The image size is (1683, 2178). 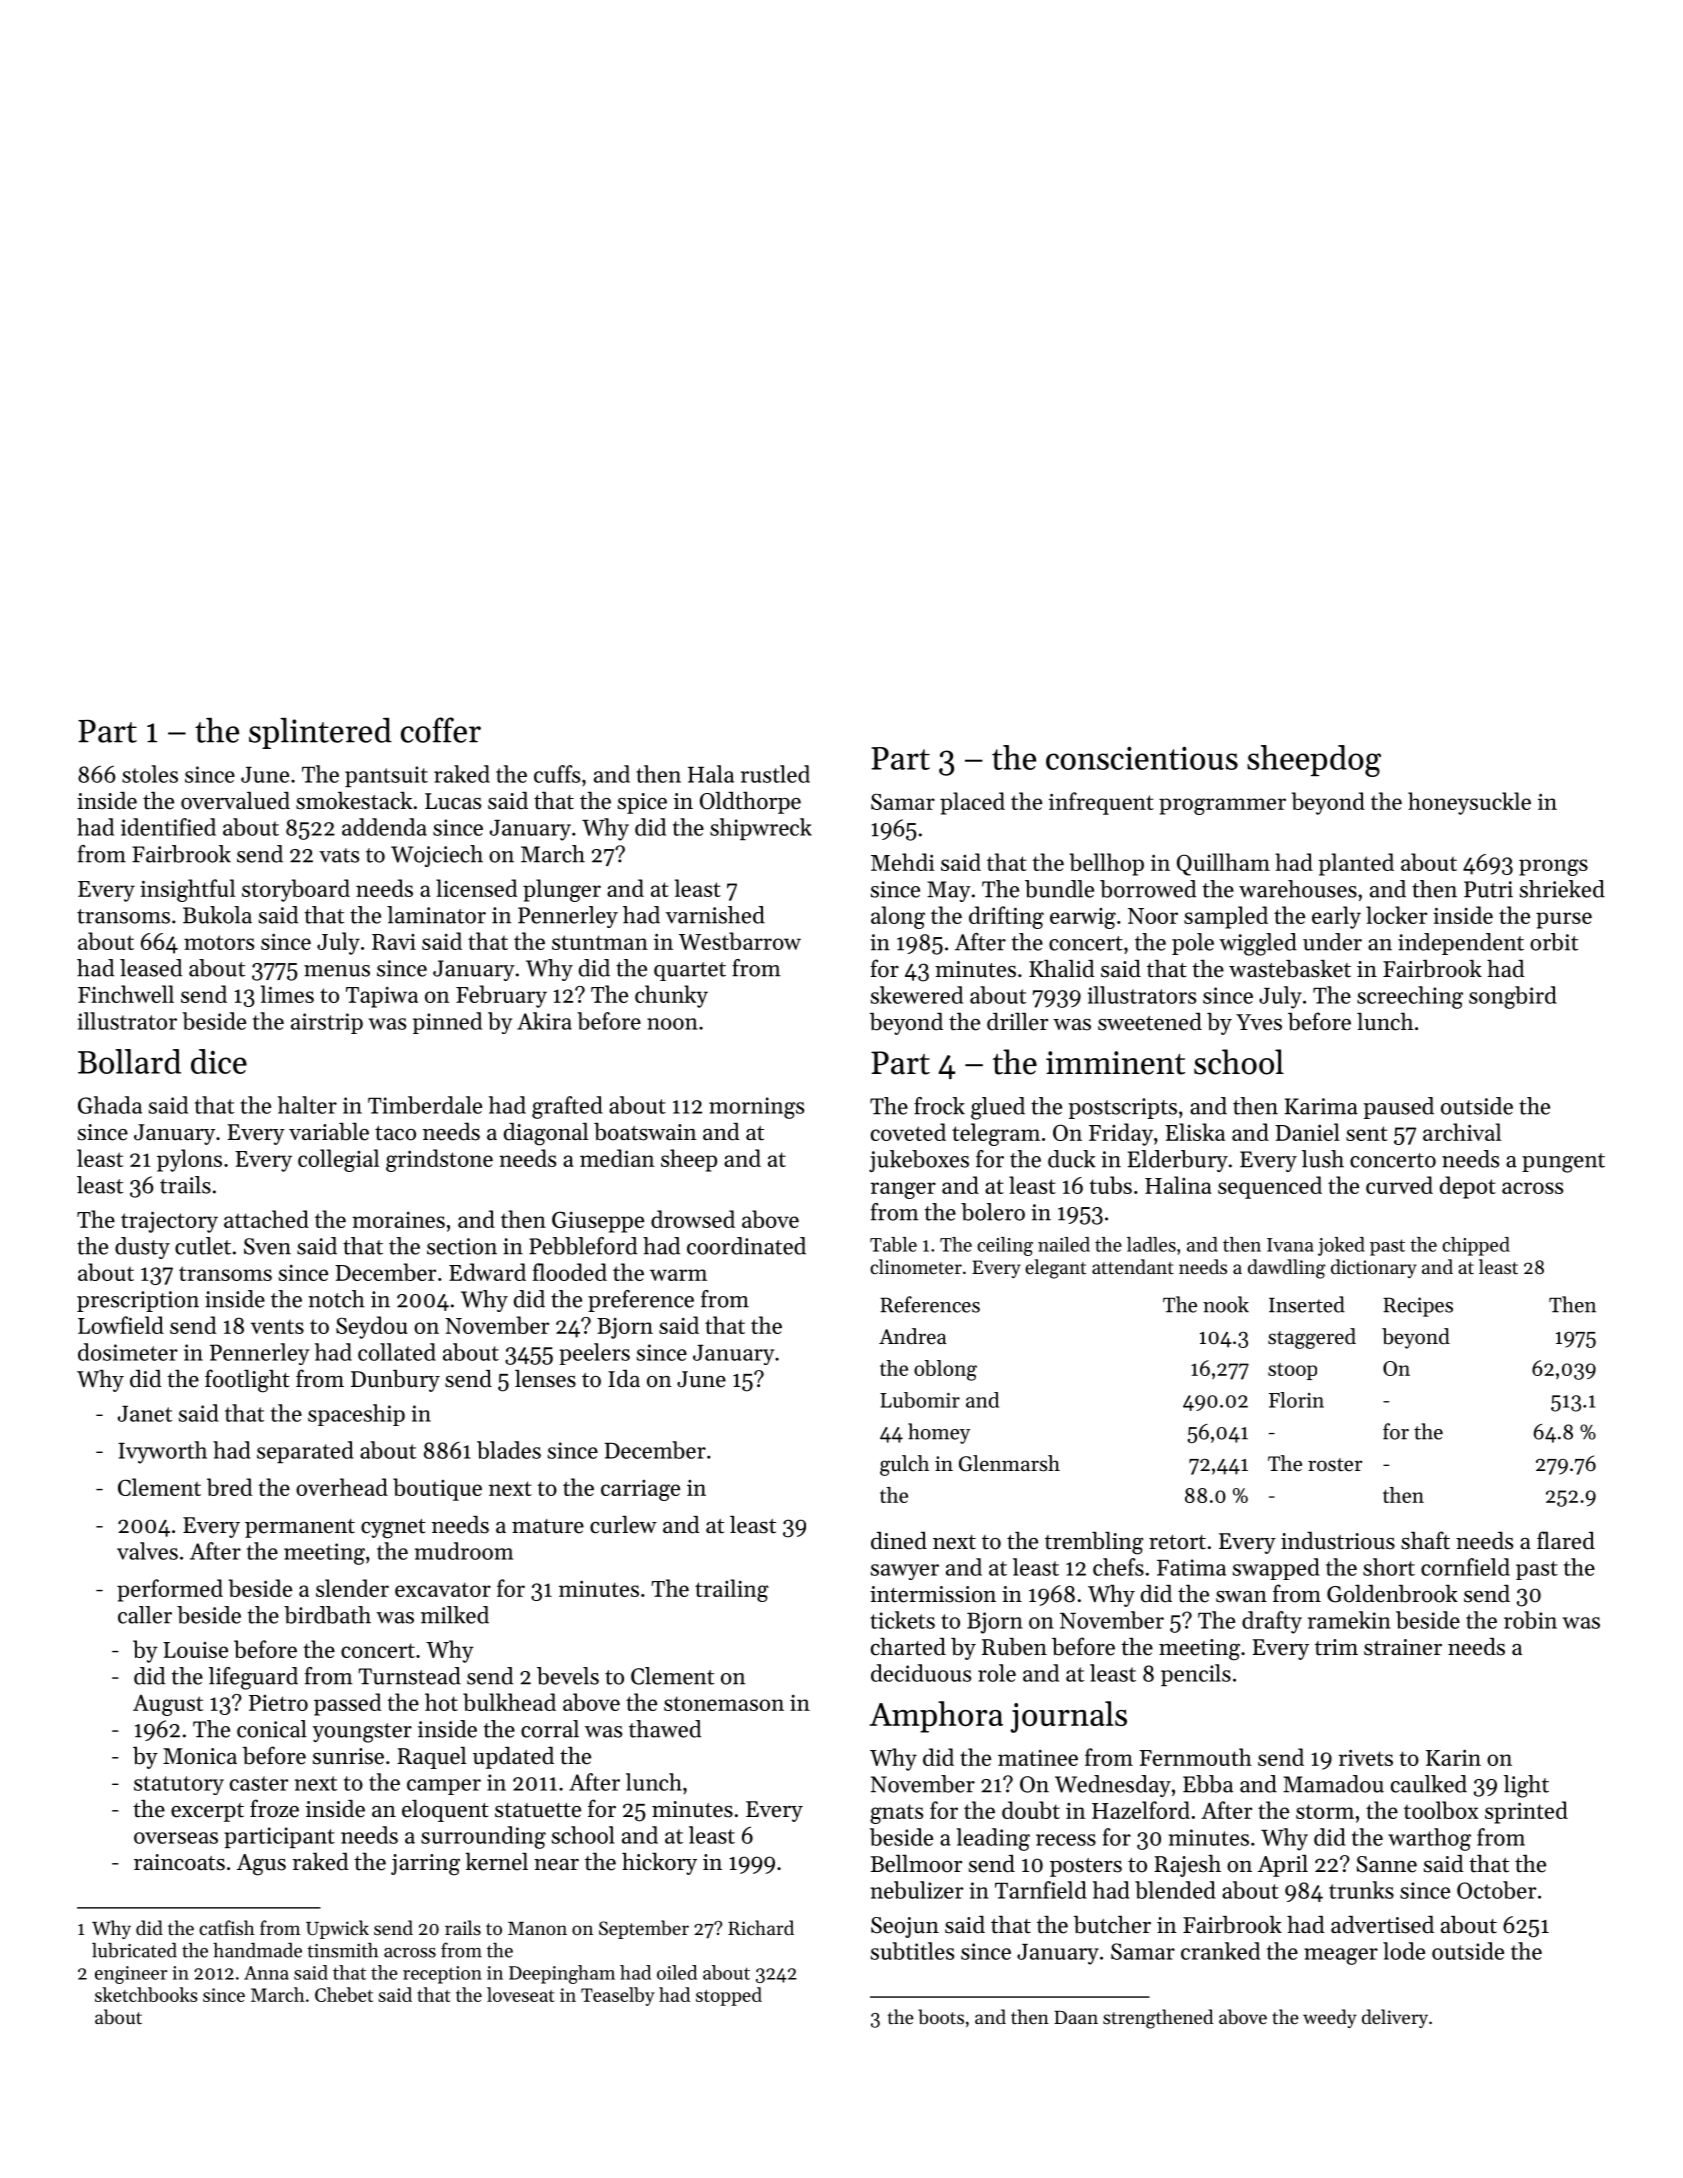 I want to click on Florin, so click(x=1296, y=1400).
